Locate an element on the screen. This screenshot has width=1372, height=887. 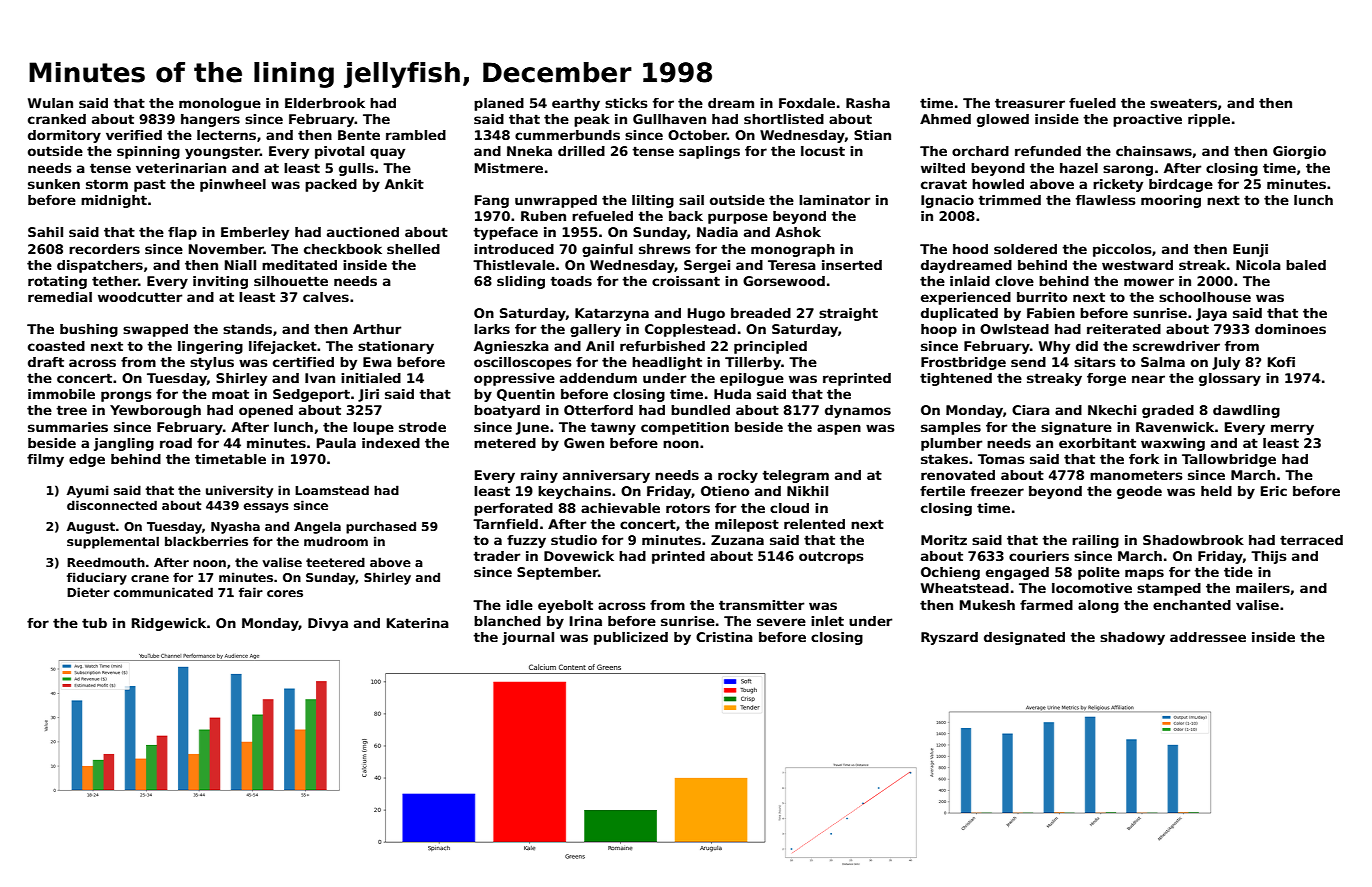
rotating is located at coordinates (57, 282).
